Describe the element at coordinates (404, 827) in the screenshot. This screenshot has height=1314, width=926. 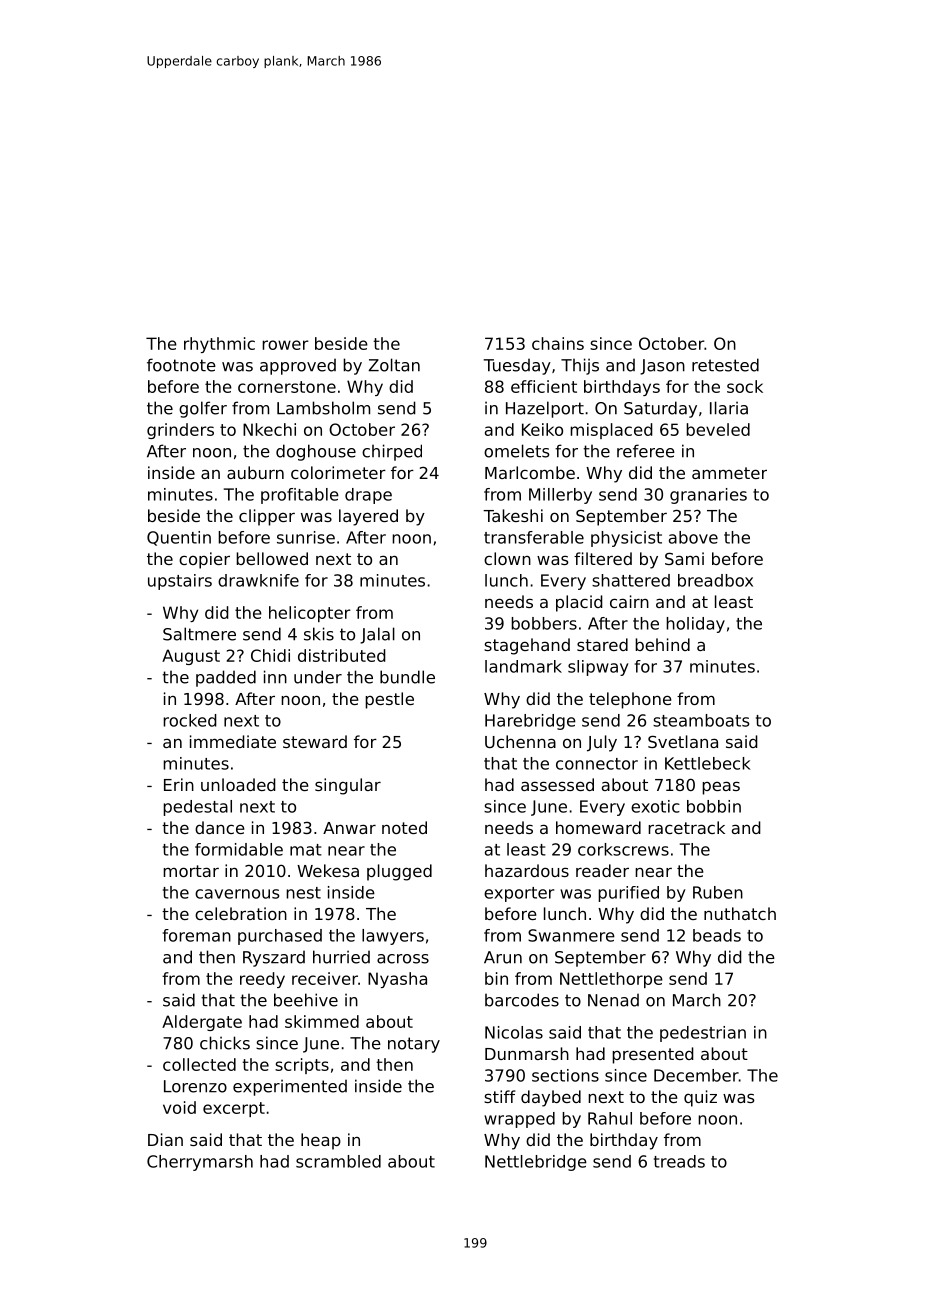
I see `noted` at that location.
